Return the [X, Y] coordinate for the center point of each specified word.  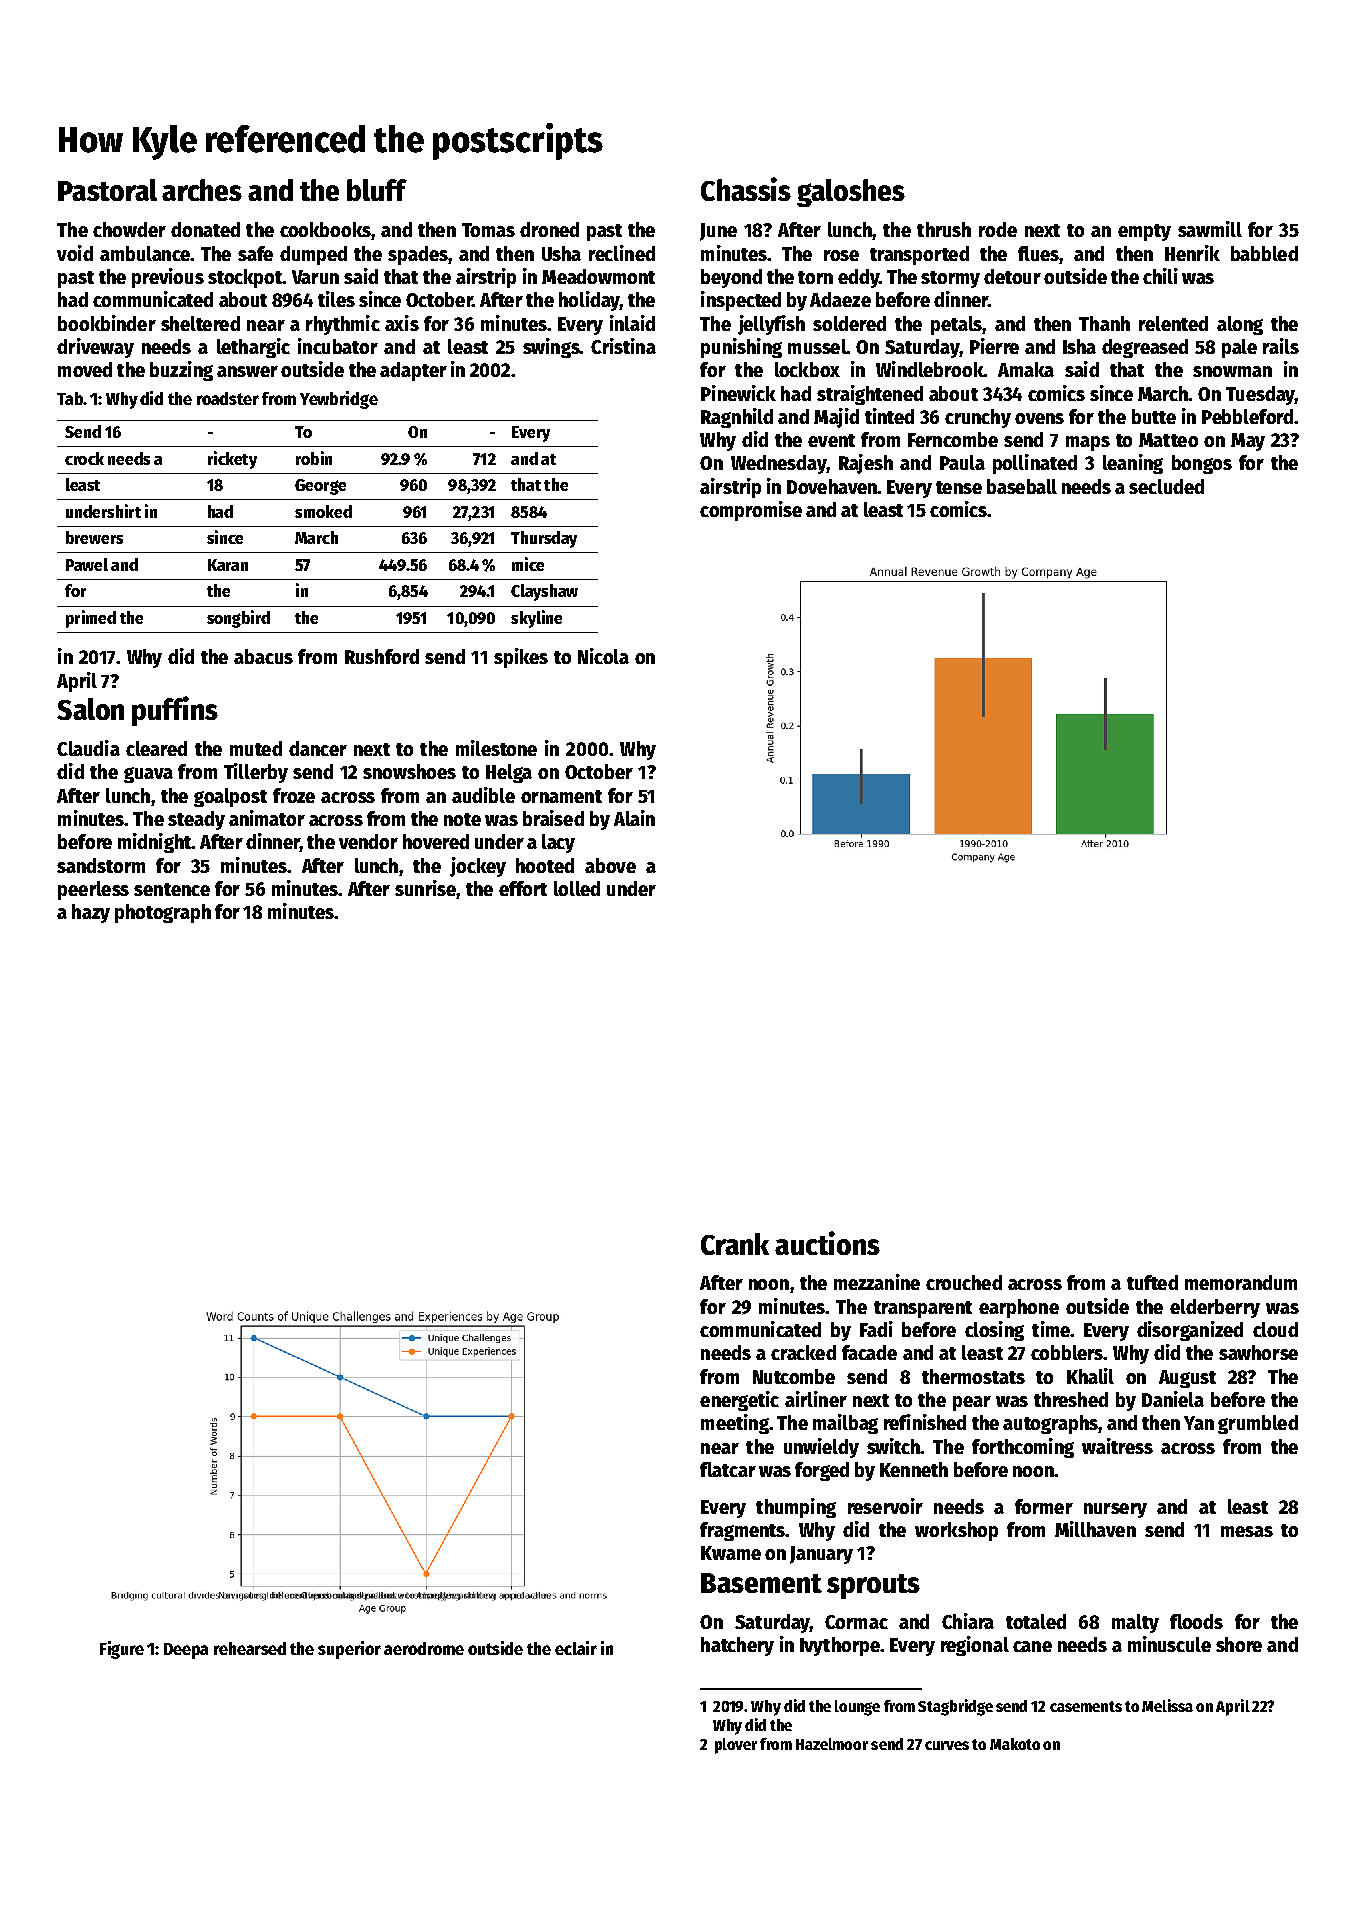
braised [553, 818]
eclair [576, 1648]
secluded [1166, 486]
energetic [739, 1401]
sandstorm [101, 865]
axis [402, 323]
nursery [1115, 1510]
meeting [735, 1424]
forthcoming [1023, 1448]
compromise [751, 511]
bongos [1202, 464]
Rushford [382, 656]
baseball [1022, 486]
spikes [521, 658]
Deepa [186, 1651]
